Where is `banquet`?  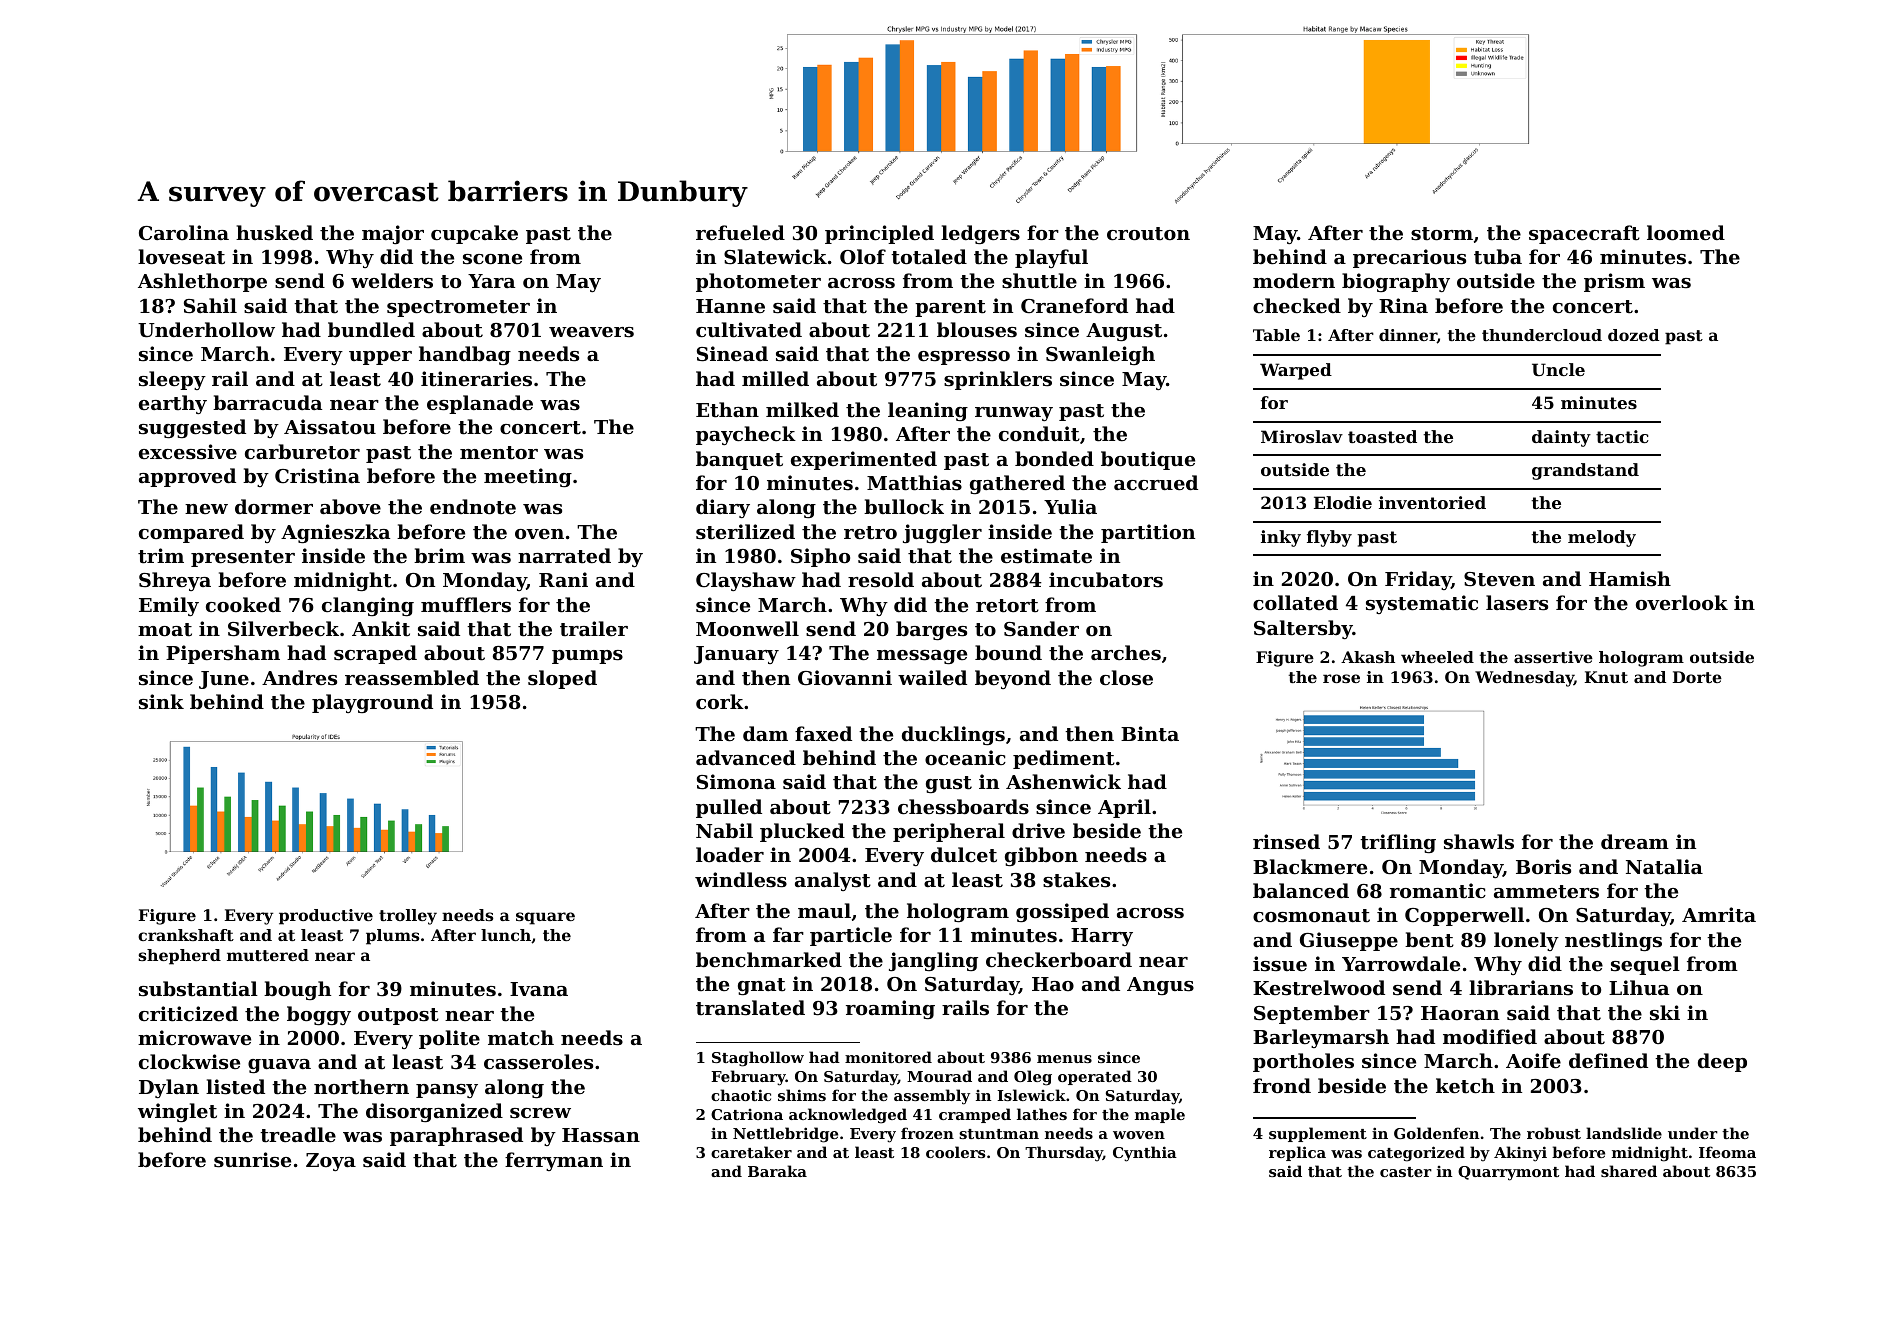
banquet is located at coordinates (739, 460).
